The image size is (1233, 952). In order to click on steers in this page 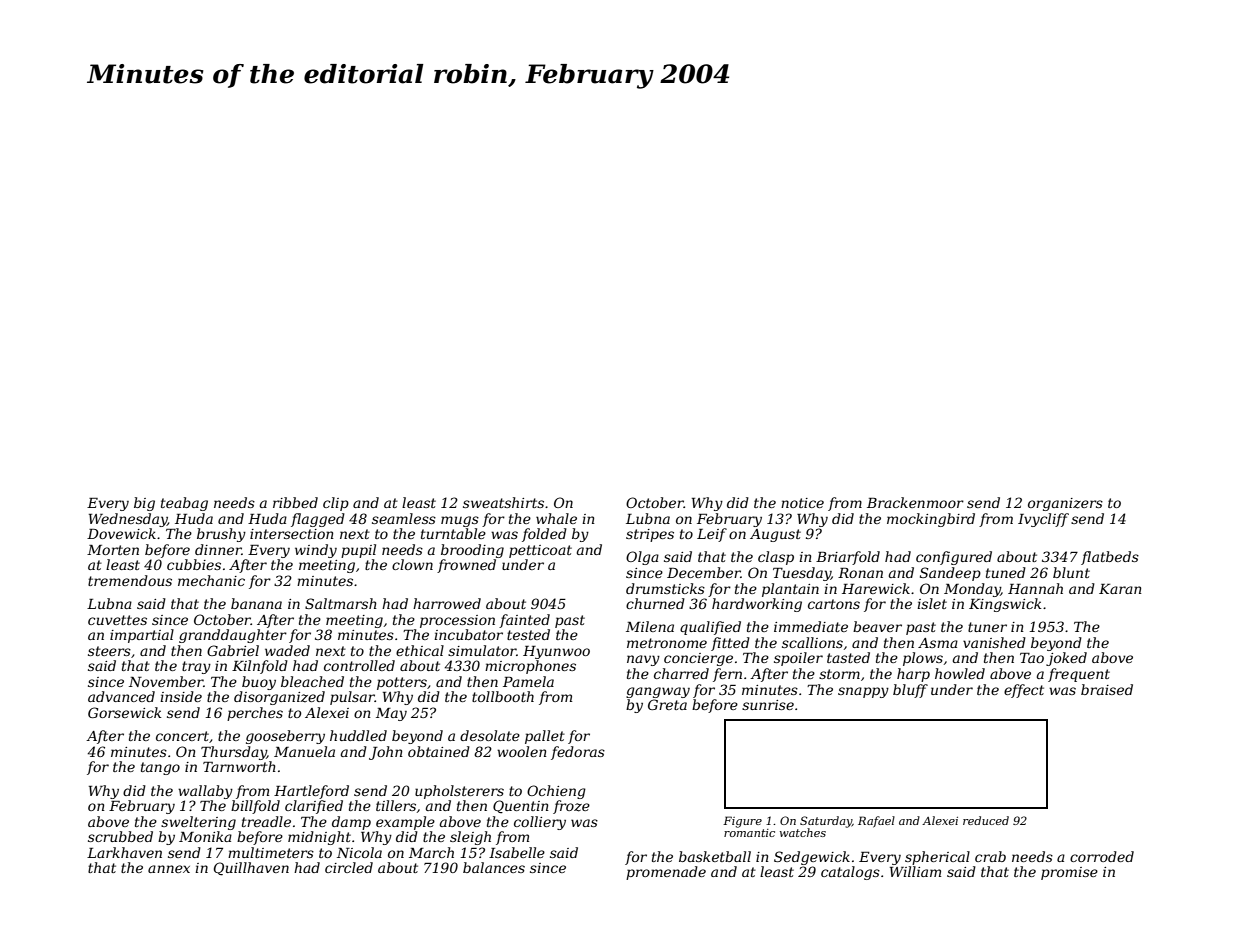, I will do `click(109, 651)`.
